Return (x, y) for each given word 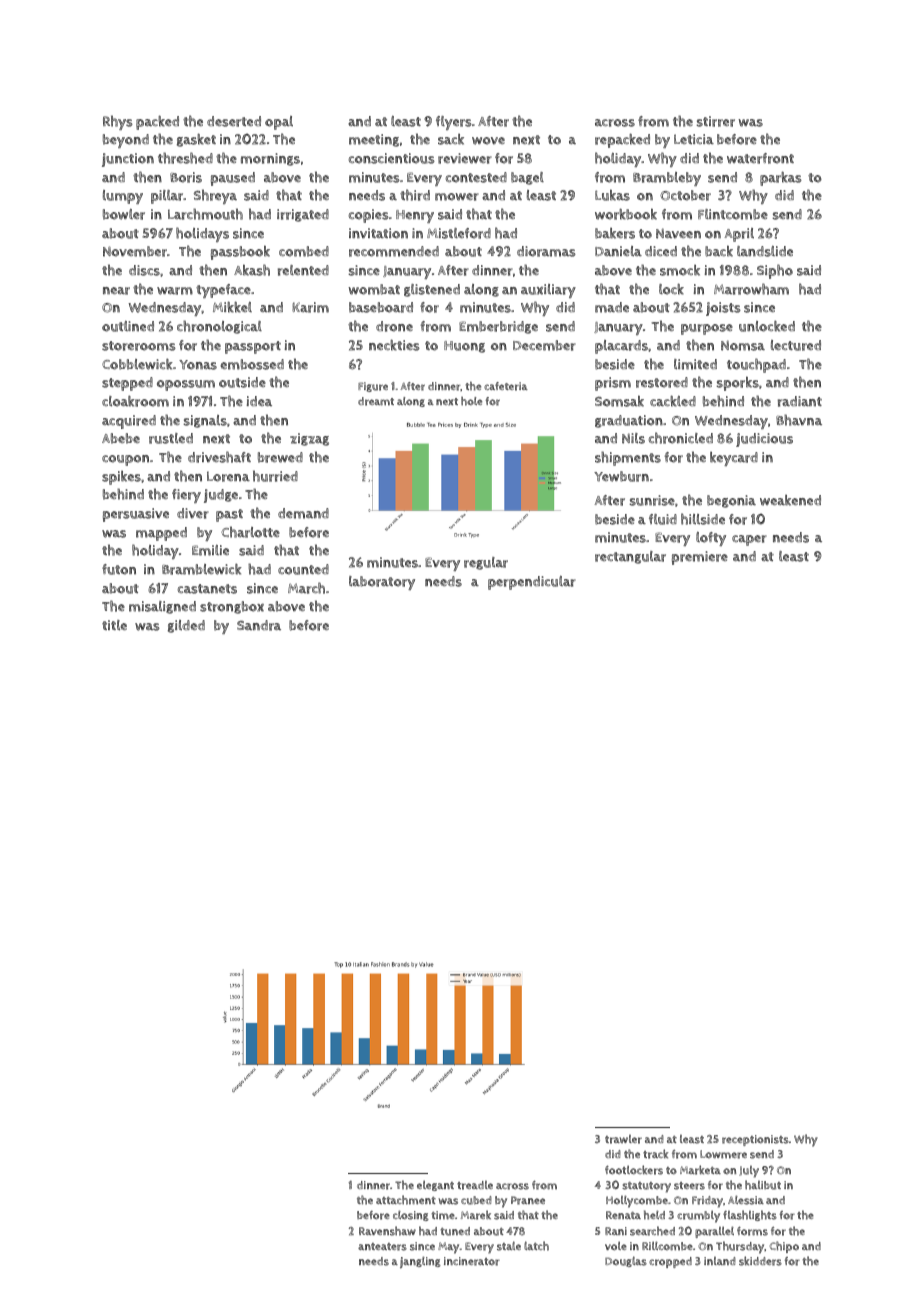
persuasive (136, 515)
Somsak (619, 401)
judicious (764, 440)
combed (304, 251)
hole (471, 401)
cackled (673, 401)
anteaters (382, 1247)
